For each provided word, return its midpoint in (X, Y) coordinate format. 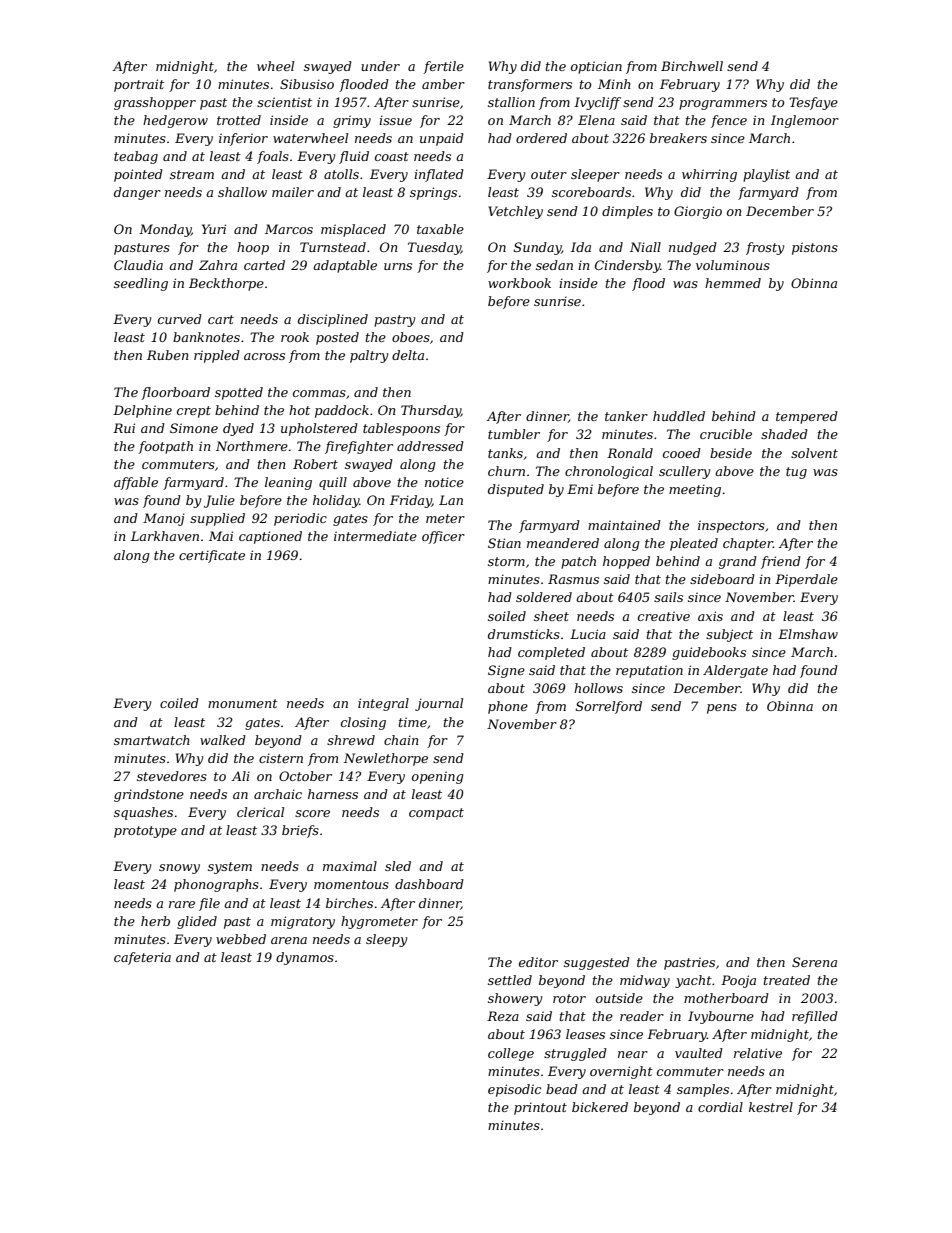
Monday (165, 230)
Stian (504, 543)
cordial (720, 1107)
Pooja (738, 981)
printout (540, 1108)
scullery (685, 472)
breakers (678, 138)
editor (538, 962)
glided (197, 922)
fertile (443, 67)
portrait (139, 85)
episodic (514, 1090)
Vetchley (516, 212)
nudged (693, 248)
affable (136, 483)
